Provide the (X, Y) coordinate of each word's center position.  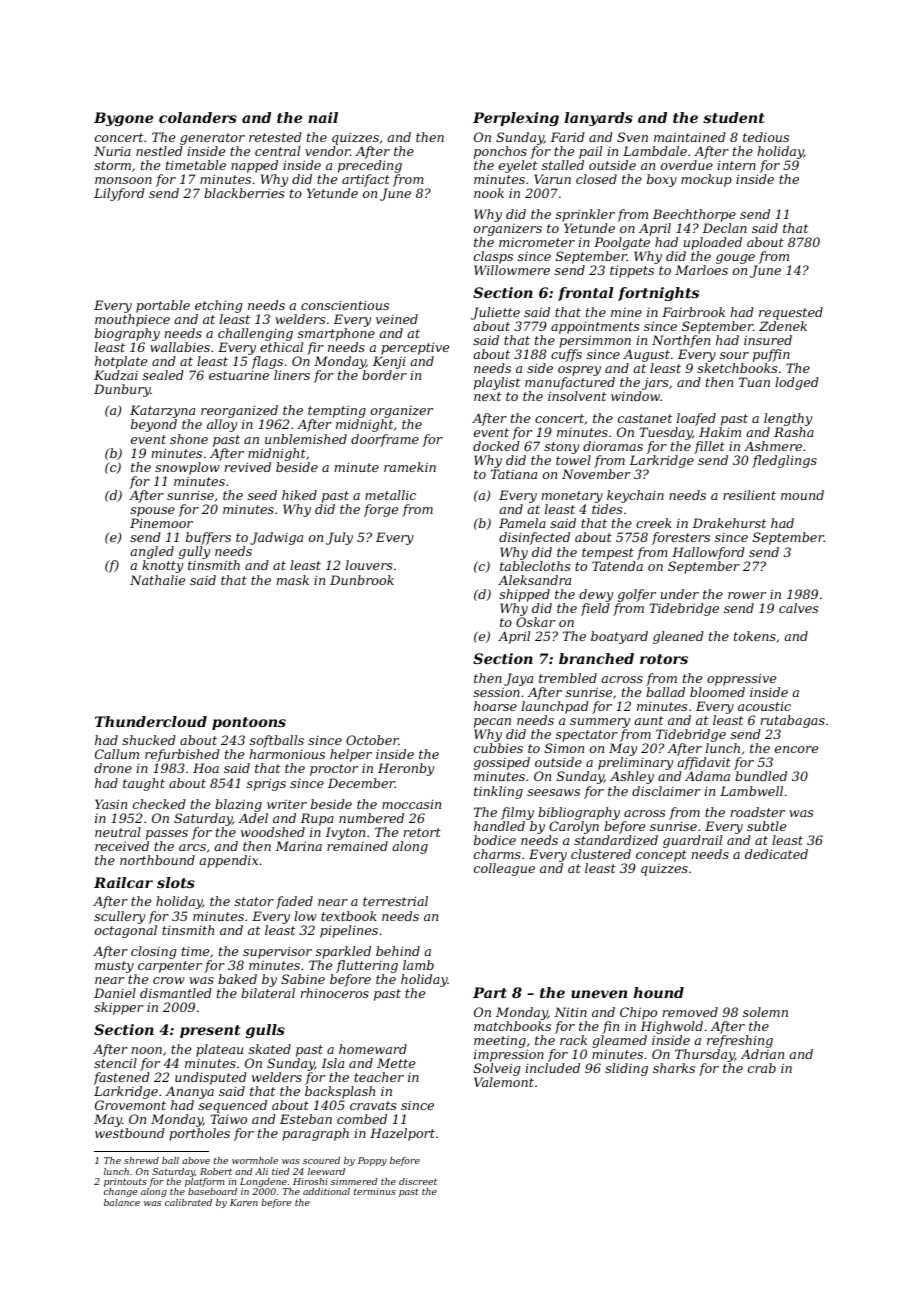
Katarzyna (162, 411)
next (487, 396)
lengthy (788, 419)
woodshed (273, 832)
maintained (690, 137)
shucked (149, 740)
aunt (648, 720)
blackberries (244, 193)
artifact (366, 180)
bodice (495, 840)
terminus (375, 1191)
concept (661, 856)
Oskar (535, 622)
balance (122, 1202)
